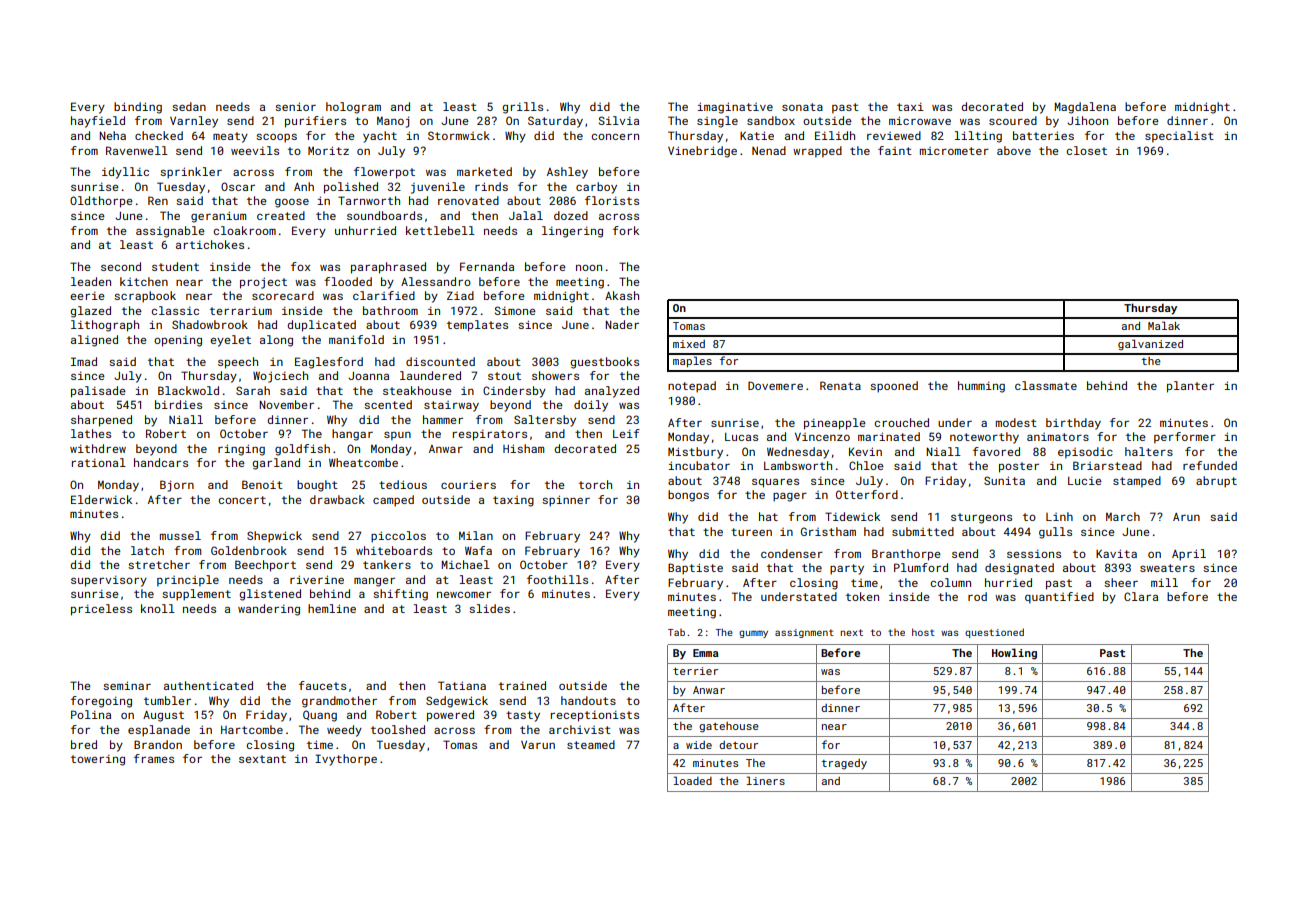 The height and width of the screenshot is (924, 1308). I want to click on April, so click(1189, 555).
